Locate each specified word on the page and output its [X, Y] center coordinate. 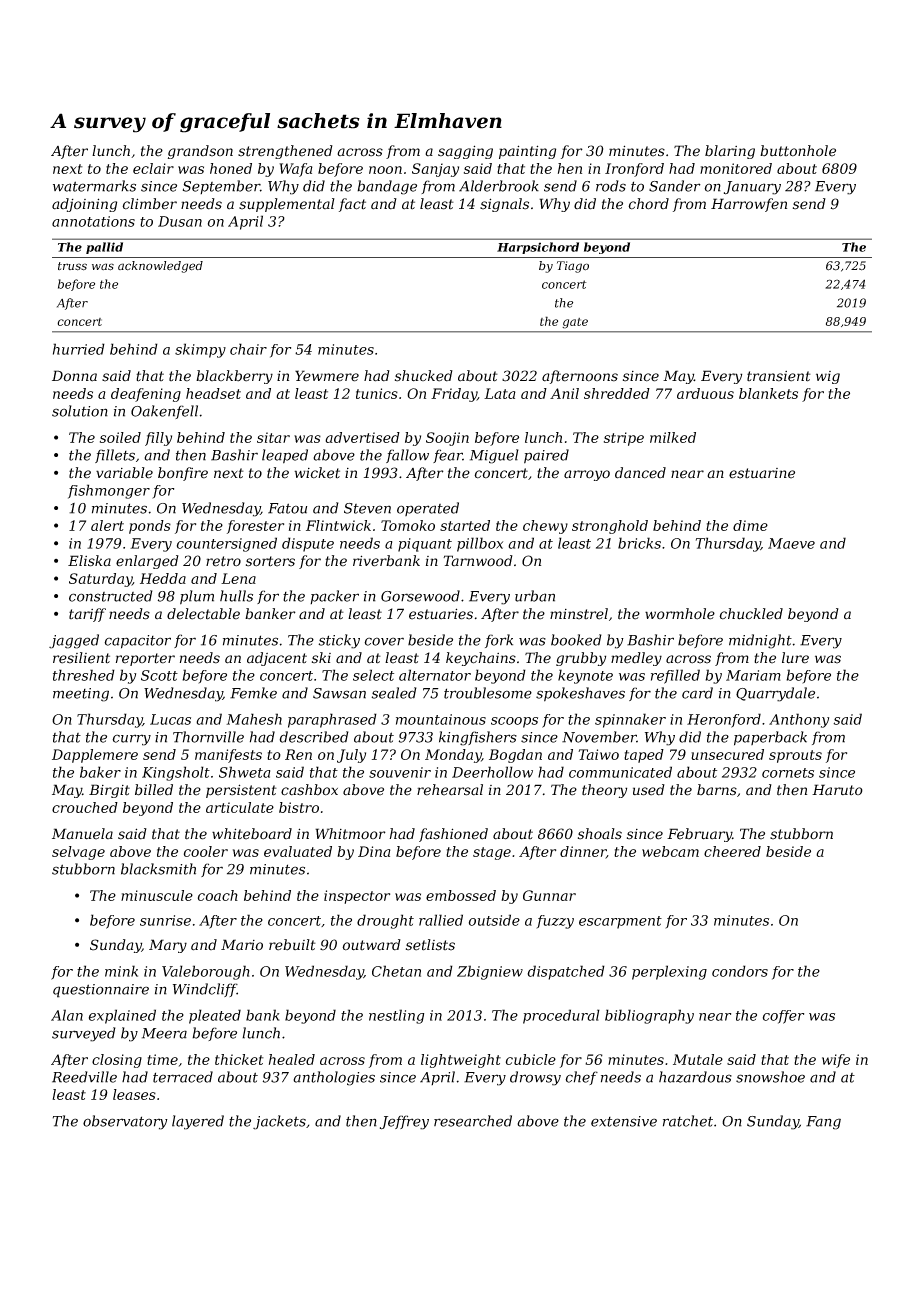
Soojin [447, 439]
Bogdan [515, 756]
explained [122, 1016]
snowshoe [770, 1077]
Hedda [163, 578]
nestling [396, 1016]
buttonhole [798, 151]
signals [504, 205]
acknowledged [160, 267]
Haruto [837, 790]
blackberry [234, 377]
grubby [581, 659]
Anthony [799, 720]
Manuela [82, 834]
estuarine [762, 473]
